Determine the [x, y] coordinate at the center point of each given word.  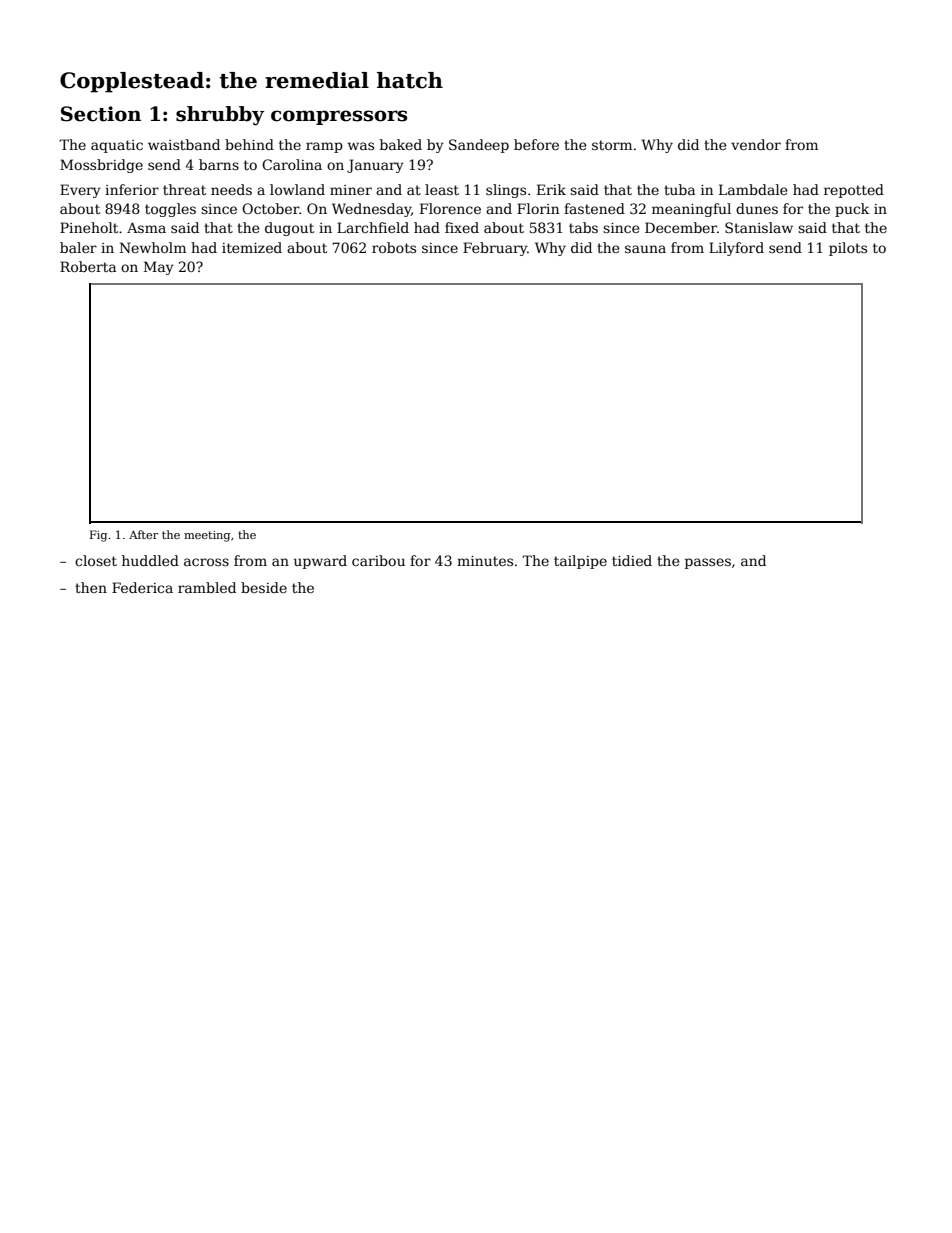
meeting [207, 536]
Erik [551, 189]
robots [394, 247]
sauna [645, 249]
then [91, 587]
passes [708, 563]
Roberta [88, 266]
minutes [485, 561]
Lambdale [753, 189]
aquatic [117, 146]
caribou [378, 560]
